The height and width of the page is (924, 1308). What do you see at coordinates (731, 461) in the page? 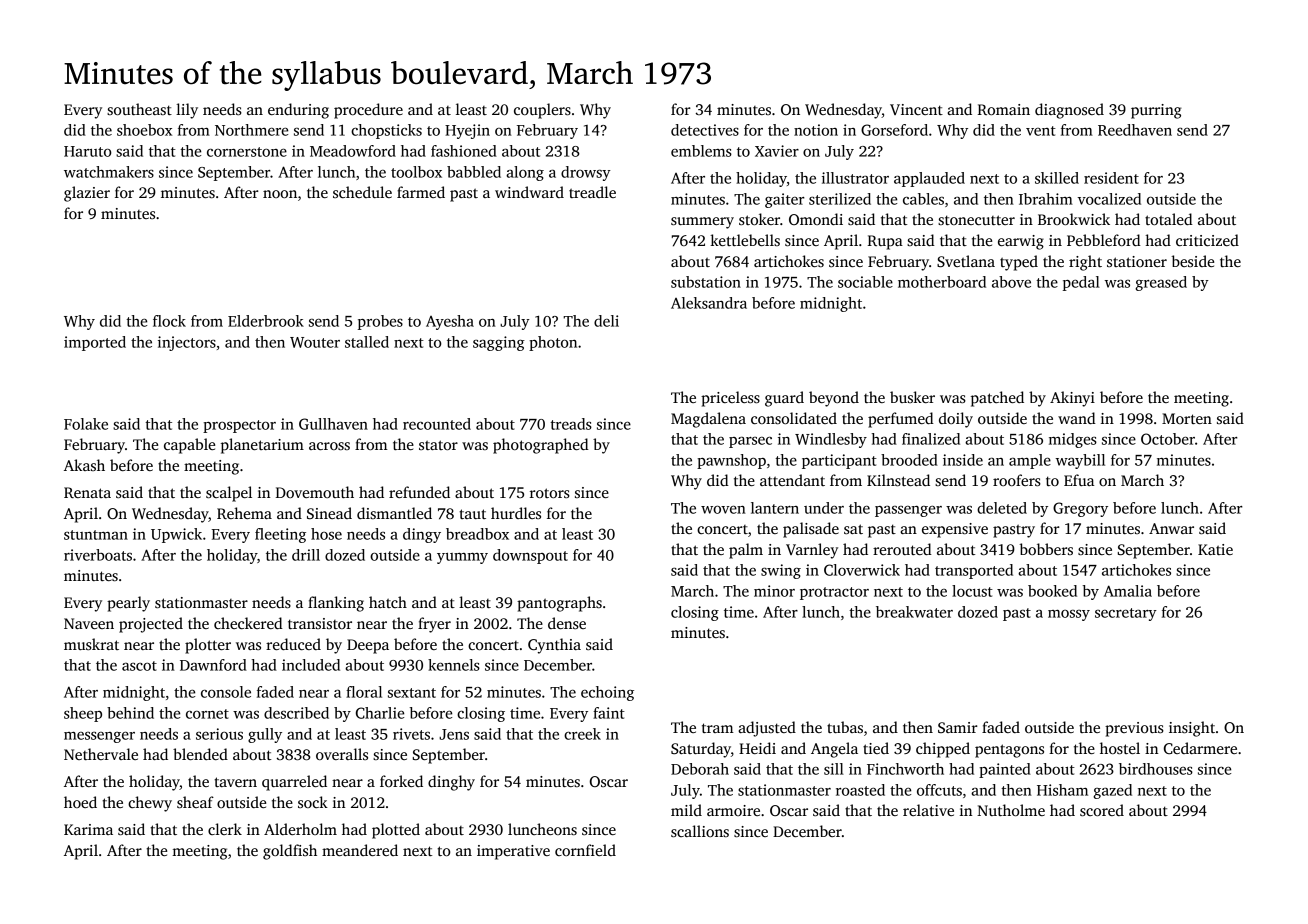
I see `pawnshop` at bounding box center [731, 461].
